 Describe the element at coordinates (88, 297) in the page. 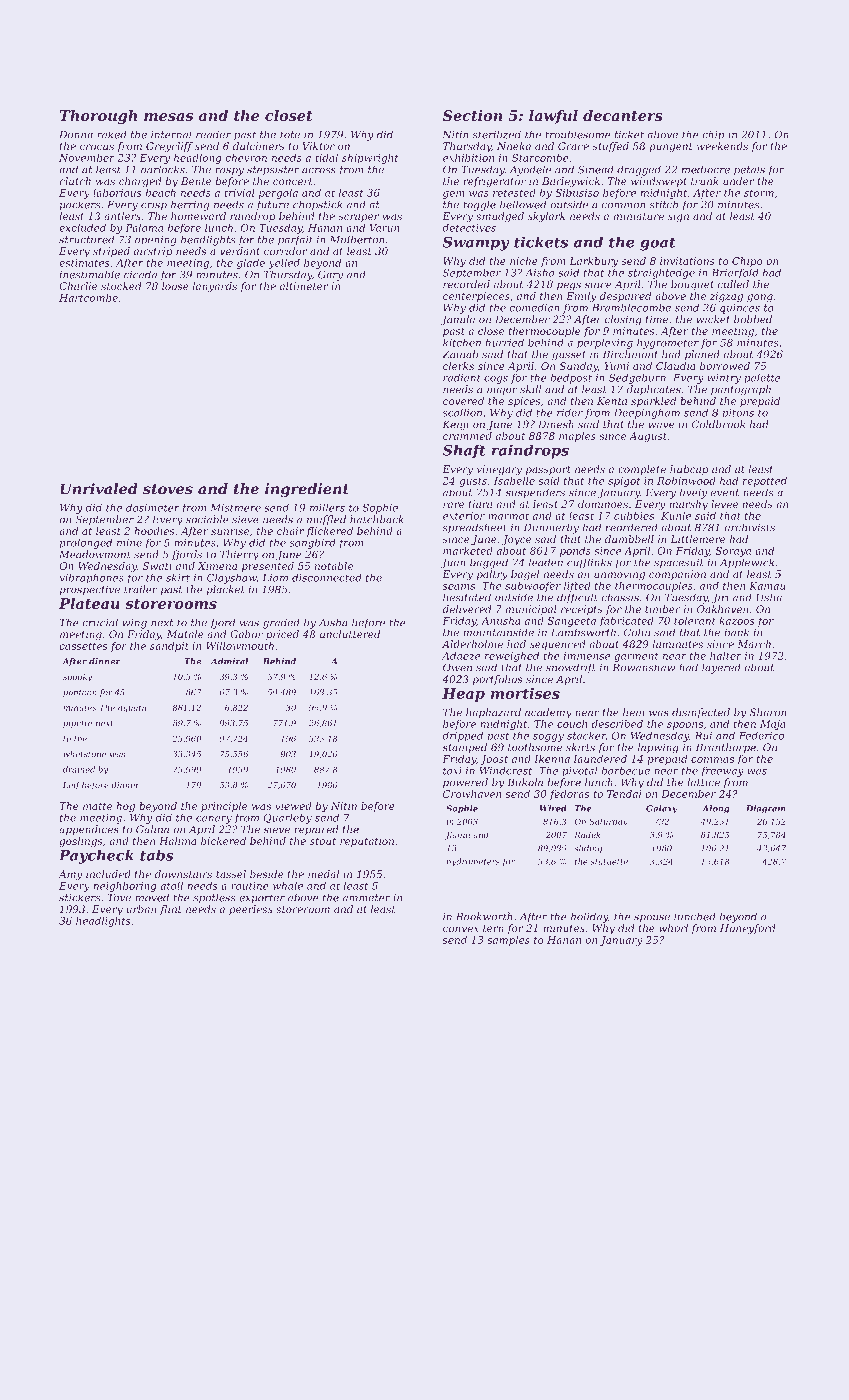

I see `Hartcombe` at that location.
